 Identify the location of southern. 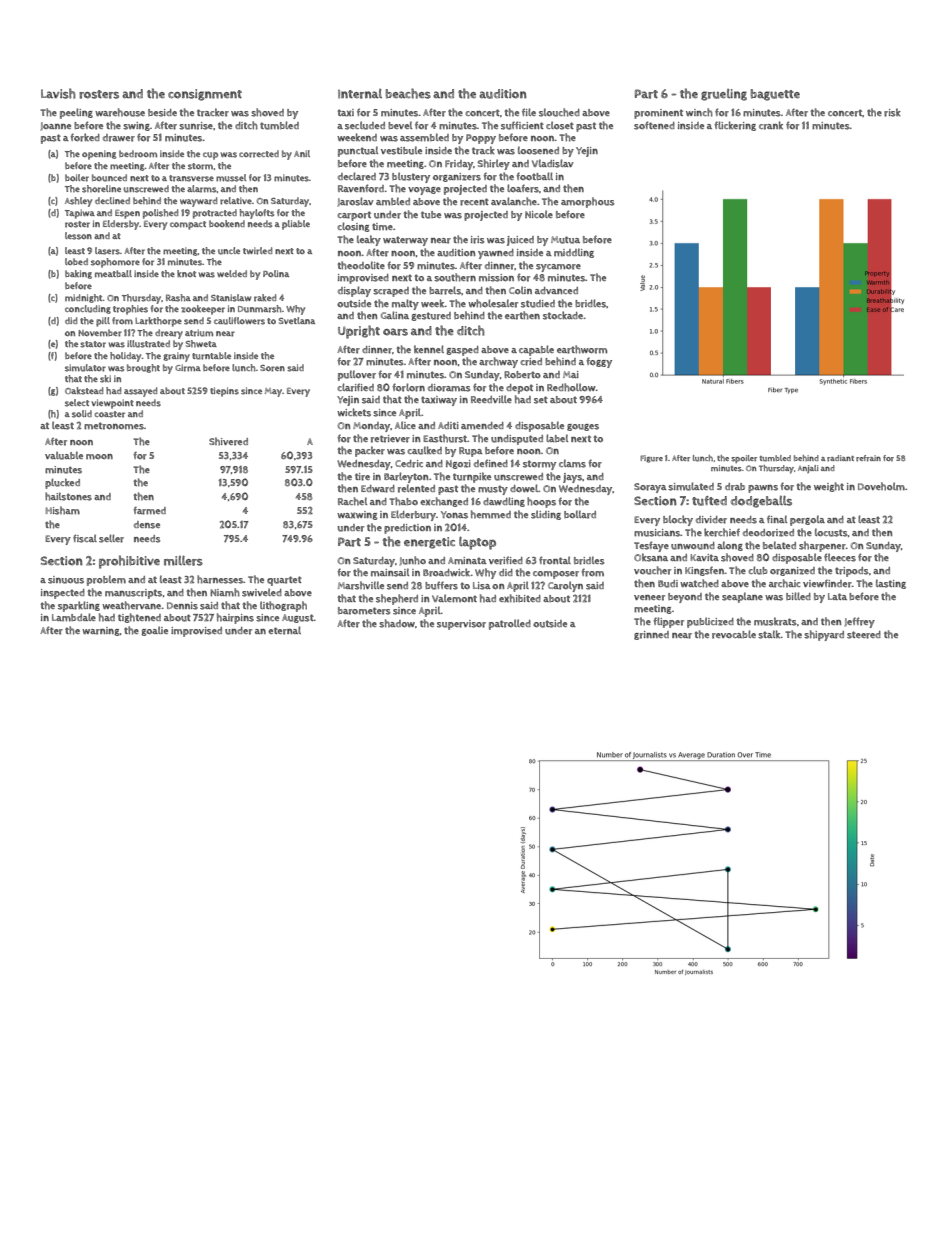
(455, 277).
